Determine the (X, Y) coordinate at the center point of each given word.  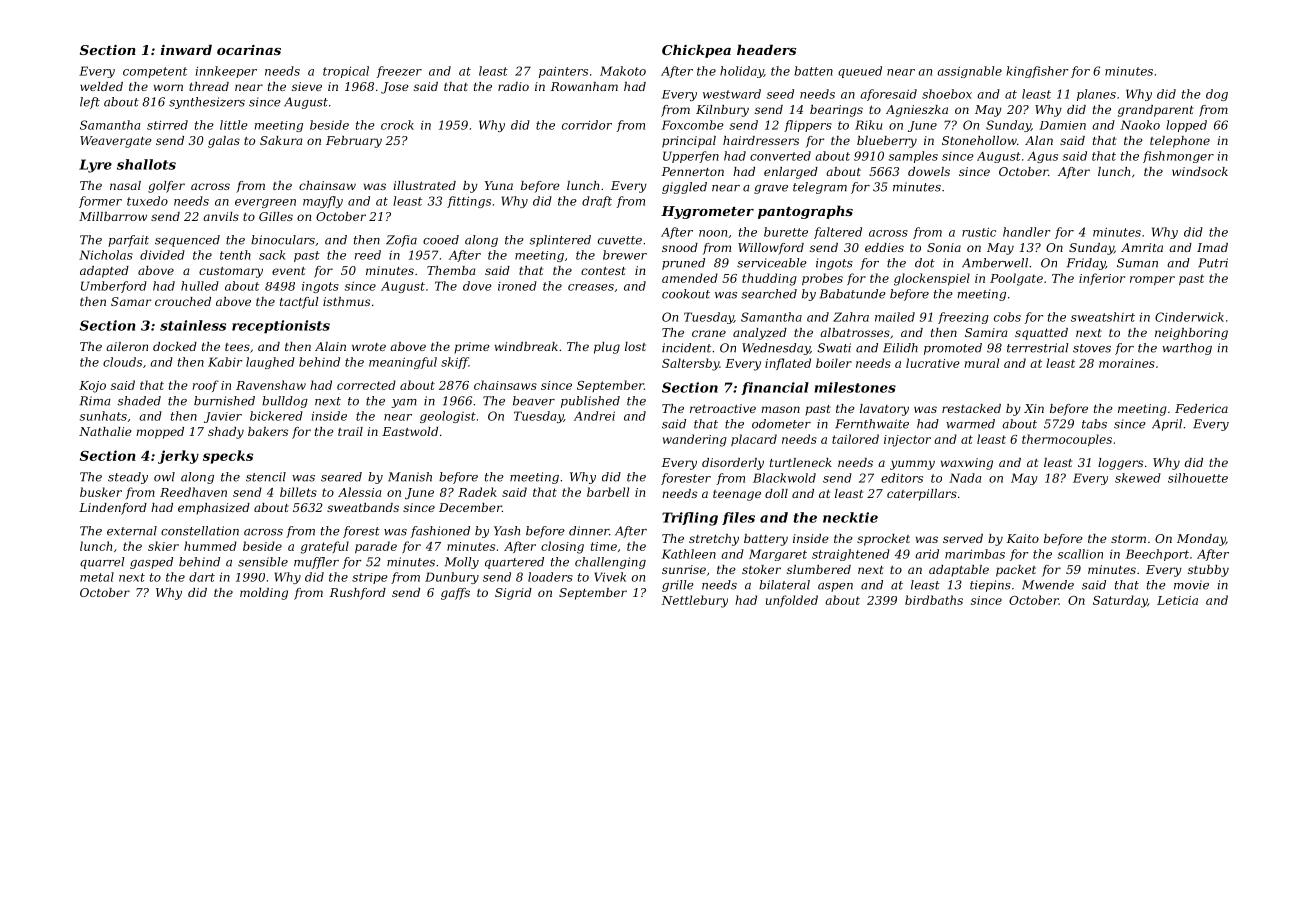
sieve (307, 86)
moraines (1127, 363)
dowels (929, 171)
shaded (139, 401)
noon (713, 233)
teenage (737, 495)
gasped (151, 563)
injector (907, 441)
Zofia (401, 241)
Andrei (594, 416)
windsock (1200, 171)
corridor (587, 125)
